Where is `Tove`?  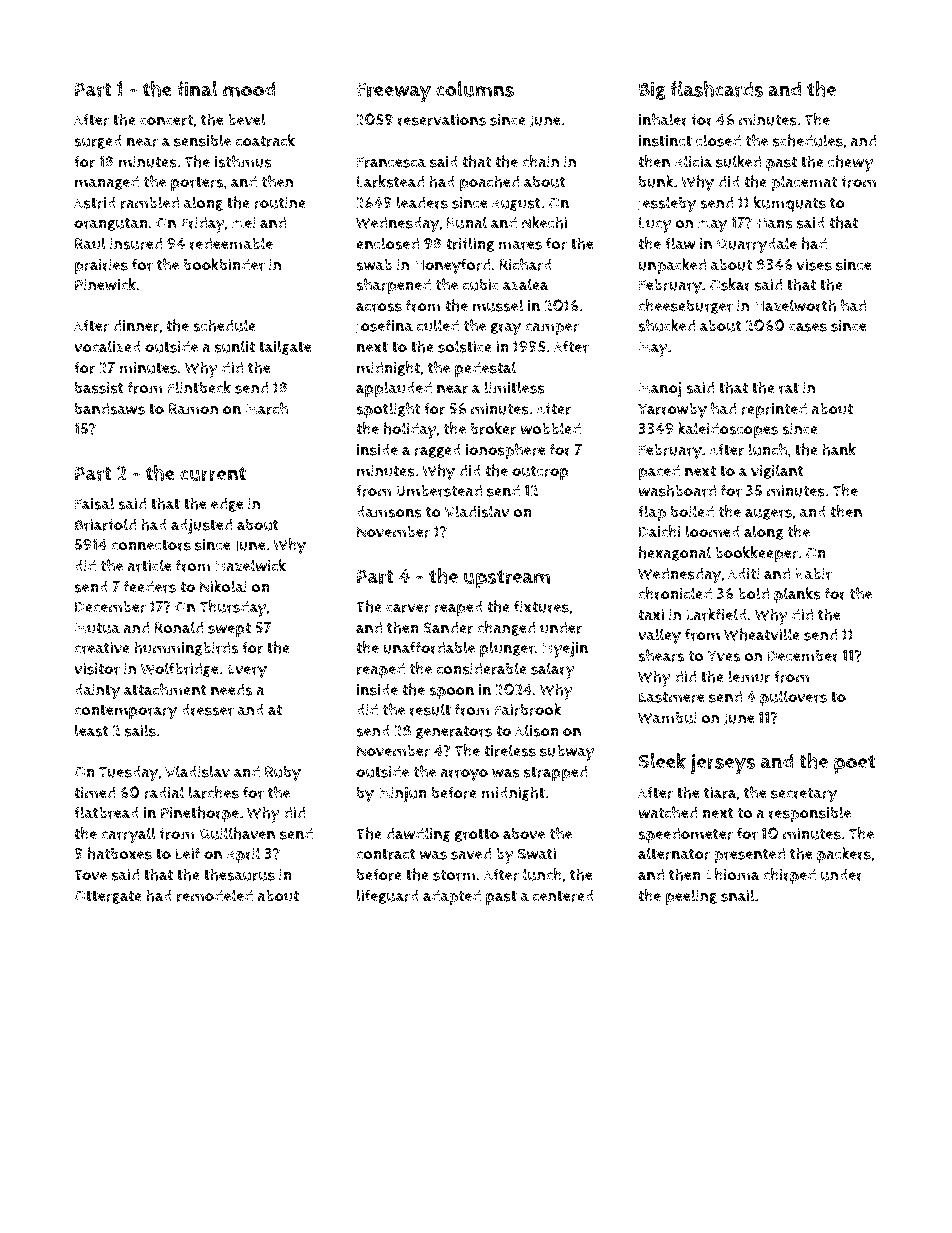
Tove is located at coordinates (90, 875).
